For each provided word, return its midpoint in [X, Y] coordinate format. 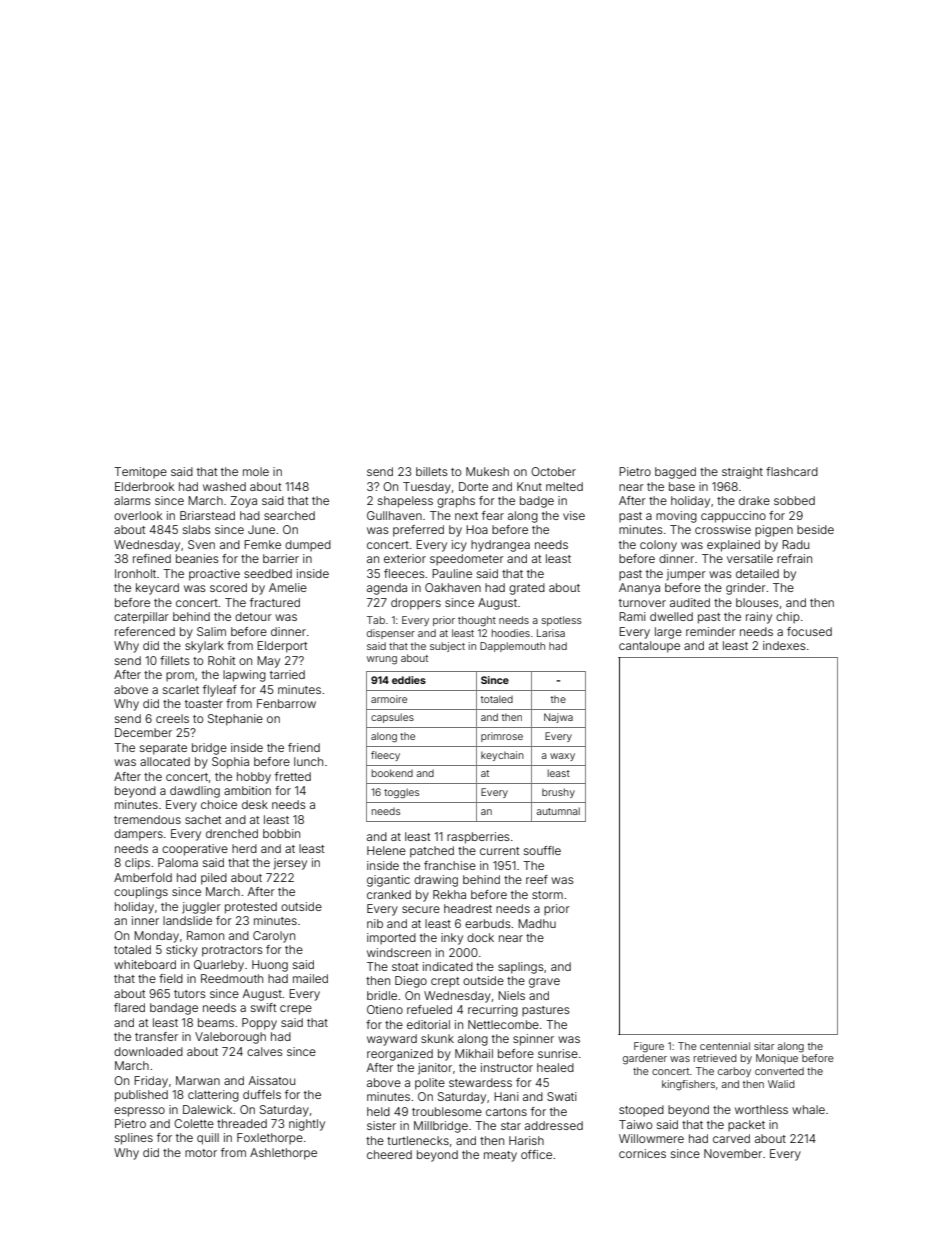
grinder [746, 589]
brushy [558, 793]
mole [256, 471]
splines [134, 1139]
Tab [376, 620]
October [553, 471]
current [499, 851]
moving [676, 517]
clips [137, 864]
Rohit [221, 660]
